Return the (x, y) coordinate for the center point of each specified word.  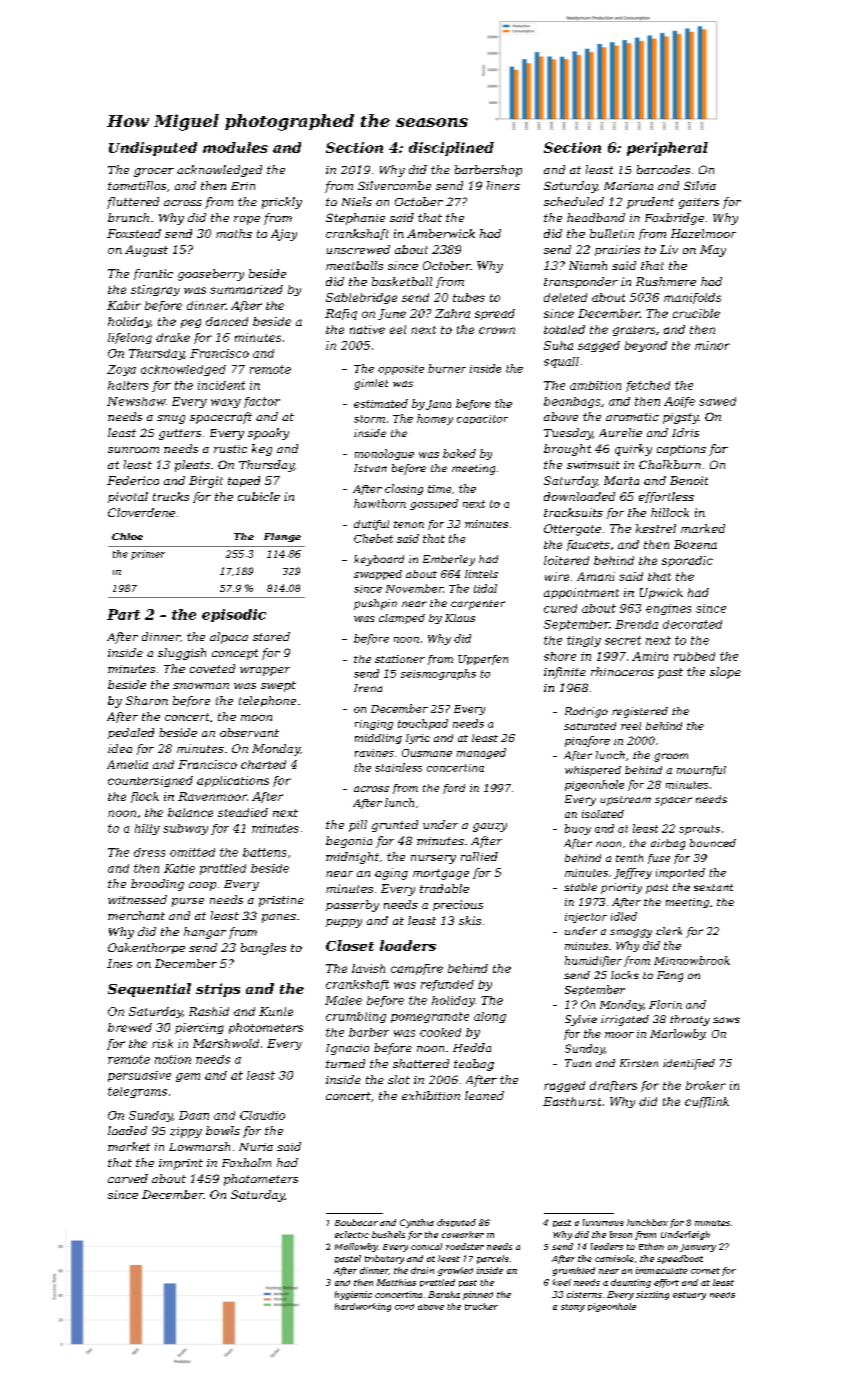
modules (235, 147)
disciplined (451, 149)
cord (404, 1307)
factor (262, 402)
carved (128, 1178)
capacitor (482, 419)
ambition (595, 385)
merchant (136, 915)
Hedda (472, 1047)
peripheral (667, 149)
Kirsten (639, 1063)
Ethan (651, 1246)
